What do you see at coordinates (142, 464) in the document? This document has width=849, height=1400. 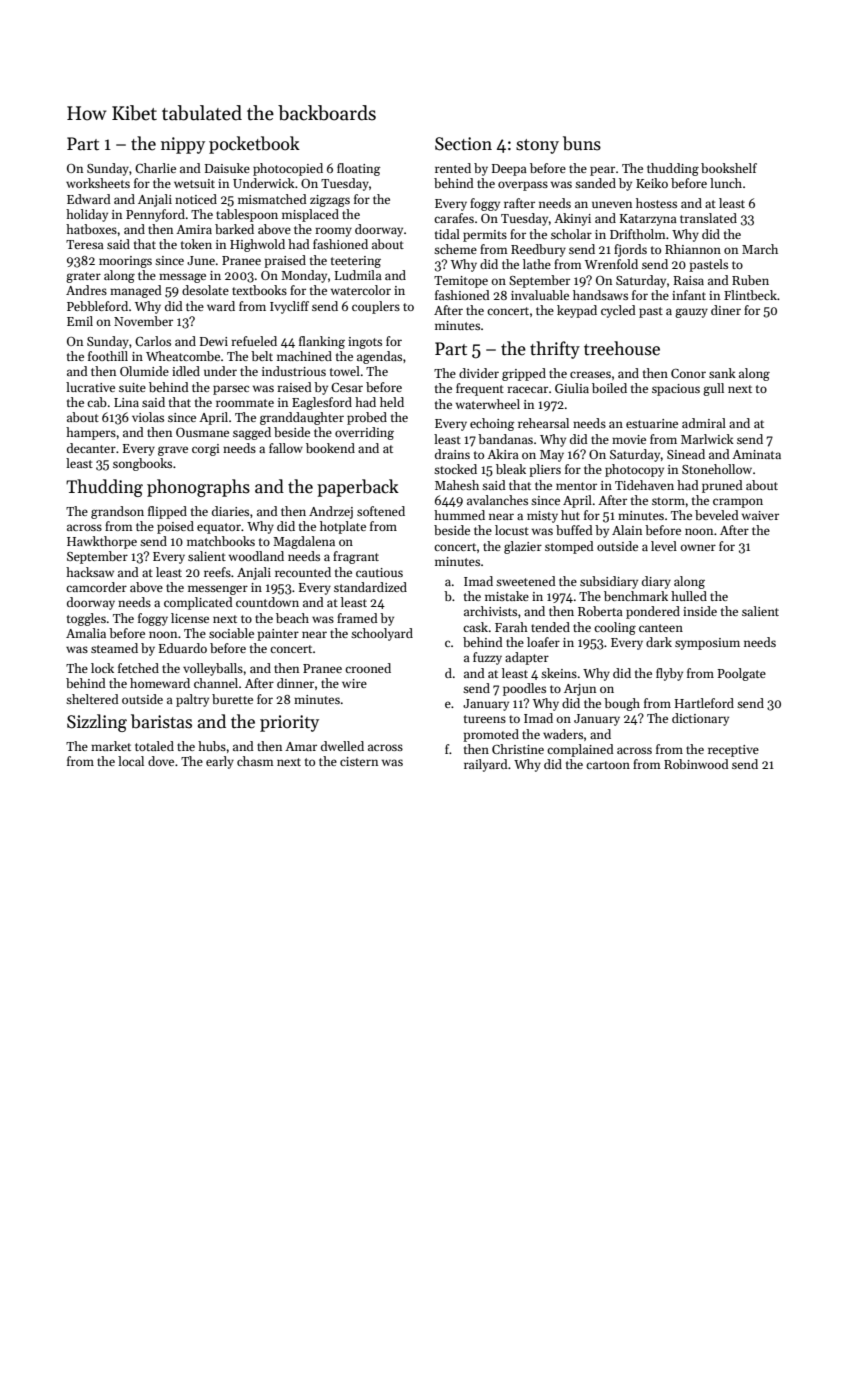 I see `songbooks` at bounding box center [142, 464].
